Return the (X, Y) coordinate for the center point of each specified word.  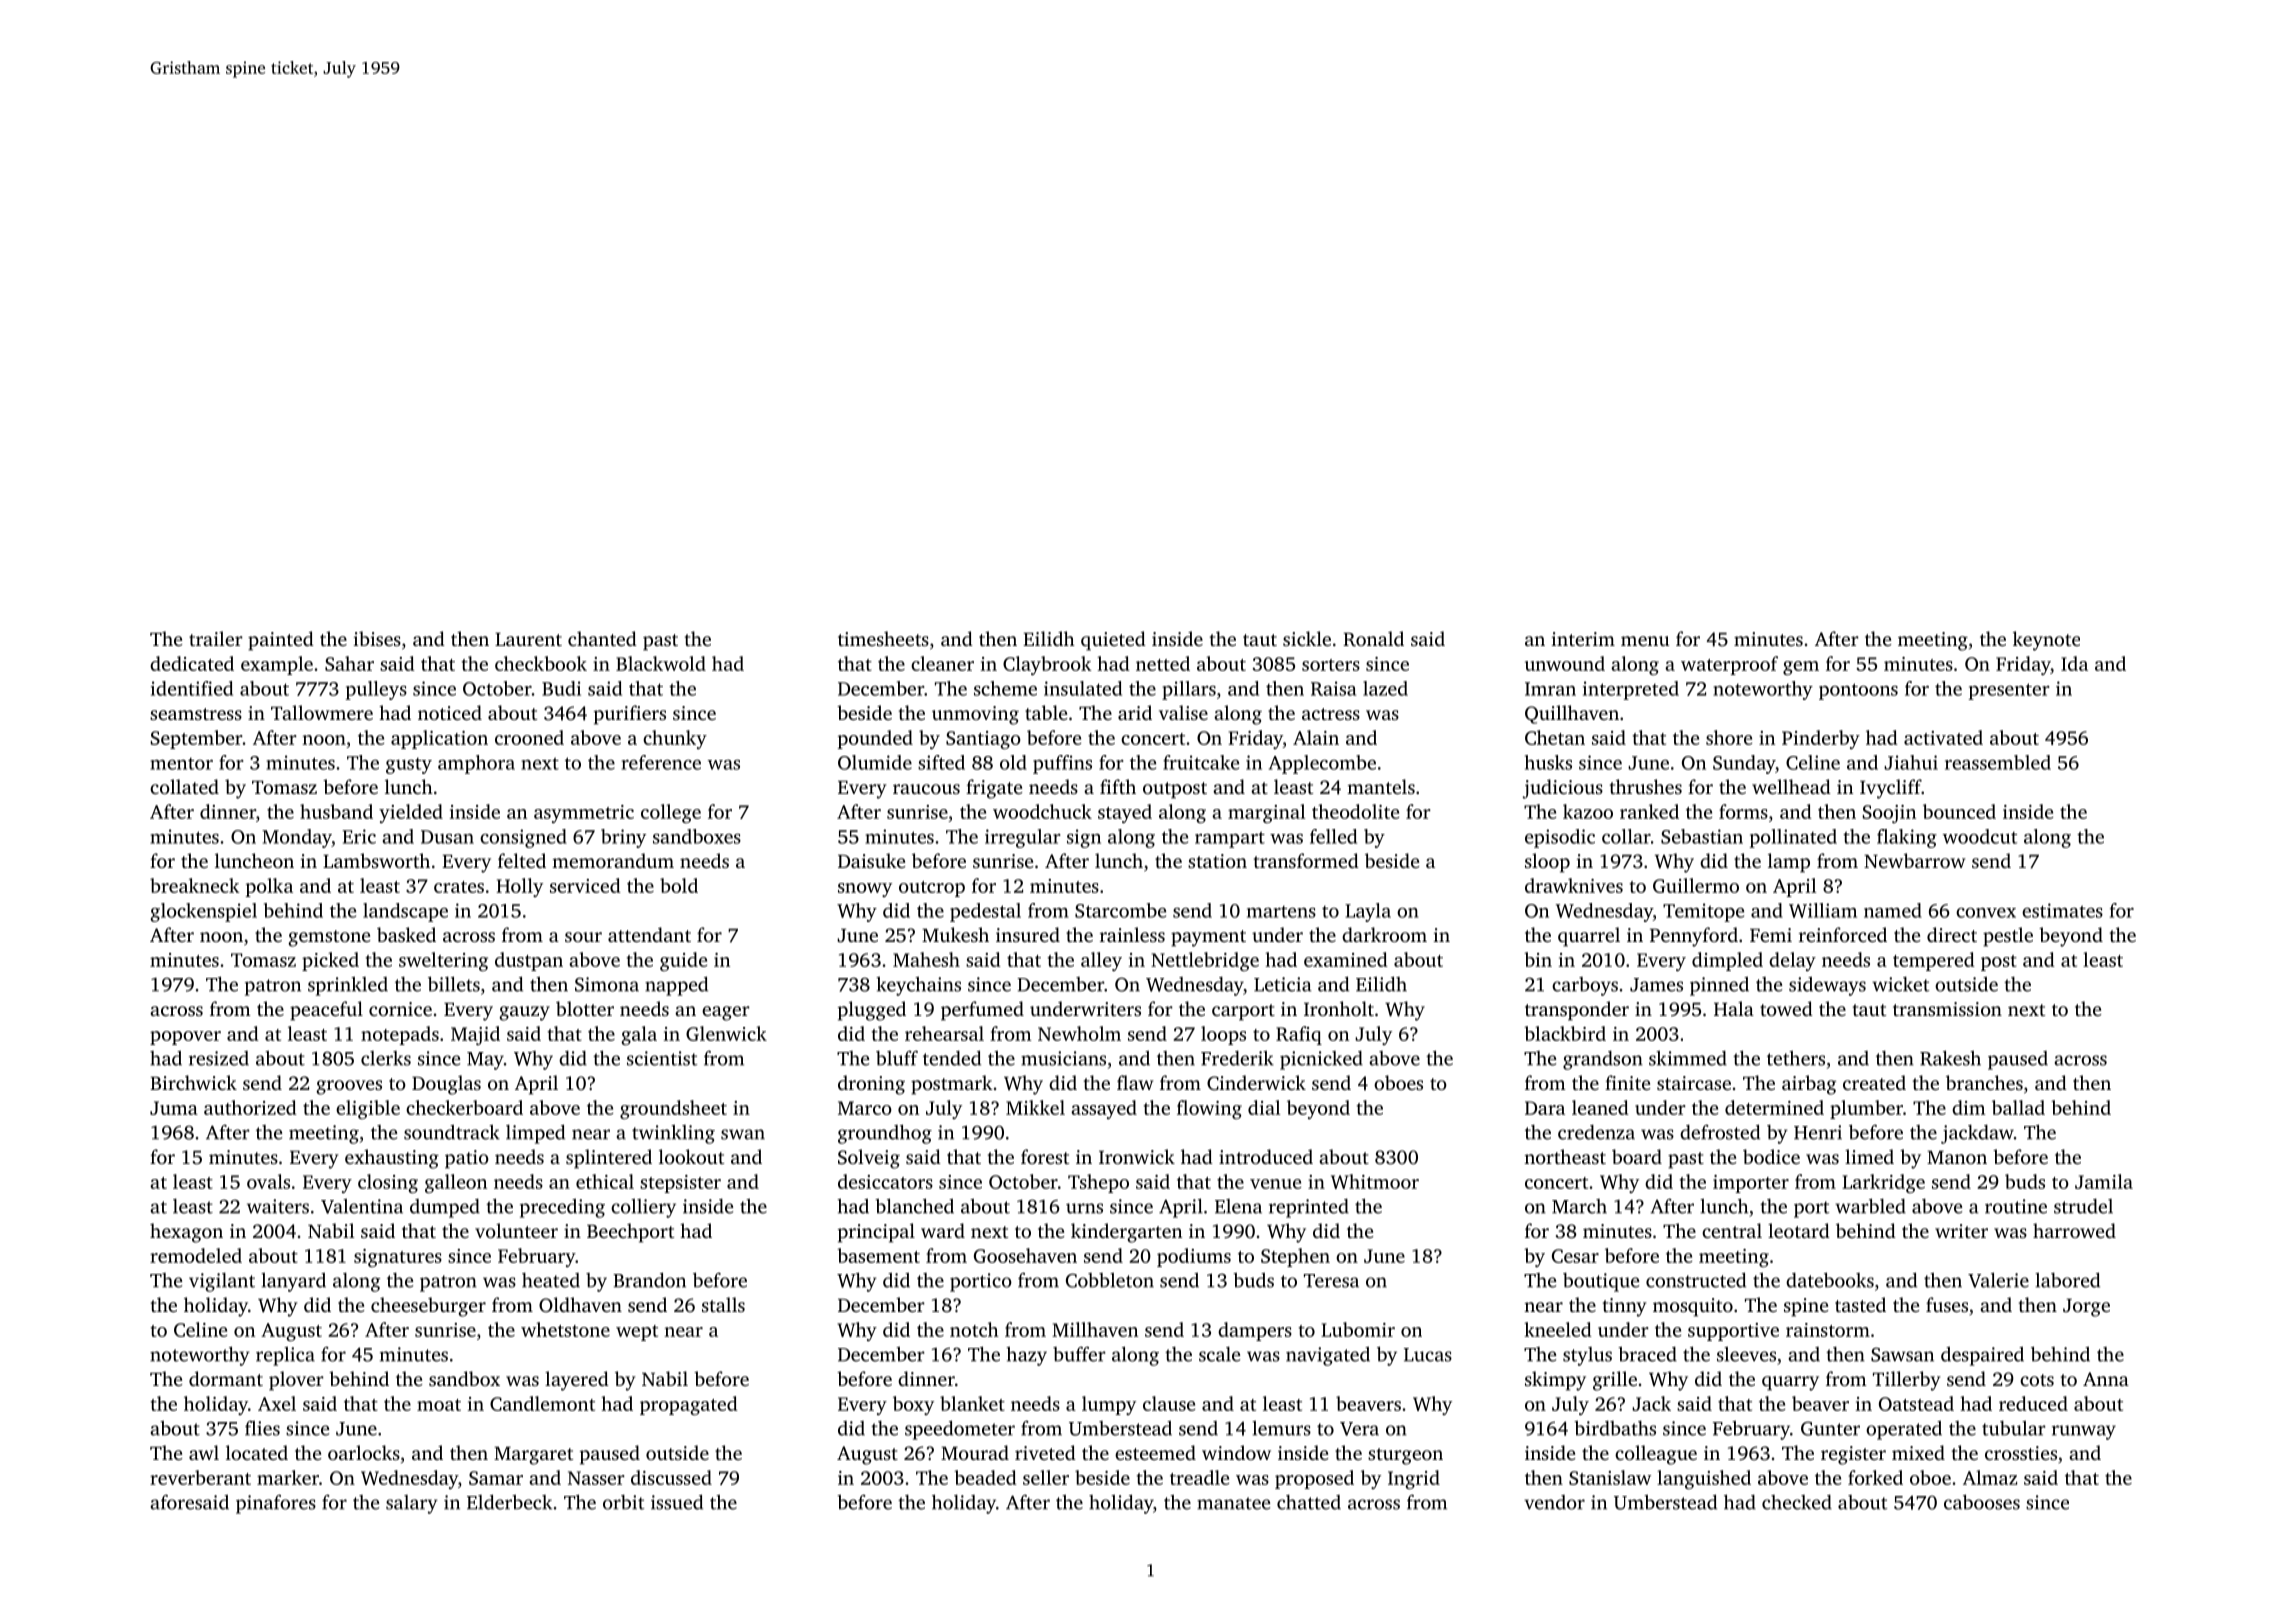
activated (1943, 737)
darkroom (1384, 934)
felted (522, 860)
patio (467, 1159)
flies (262, 1428)
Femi (1771, 935)
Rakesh (1950, 1058)
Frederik (1237, 1058)
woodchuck (1042, 811)
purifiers (630, 715)
